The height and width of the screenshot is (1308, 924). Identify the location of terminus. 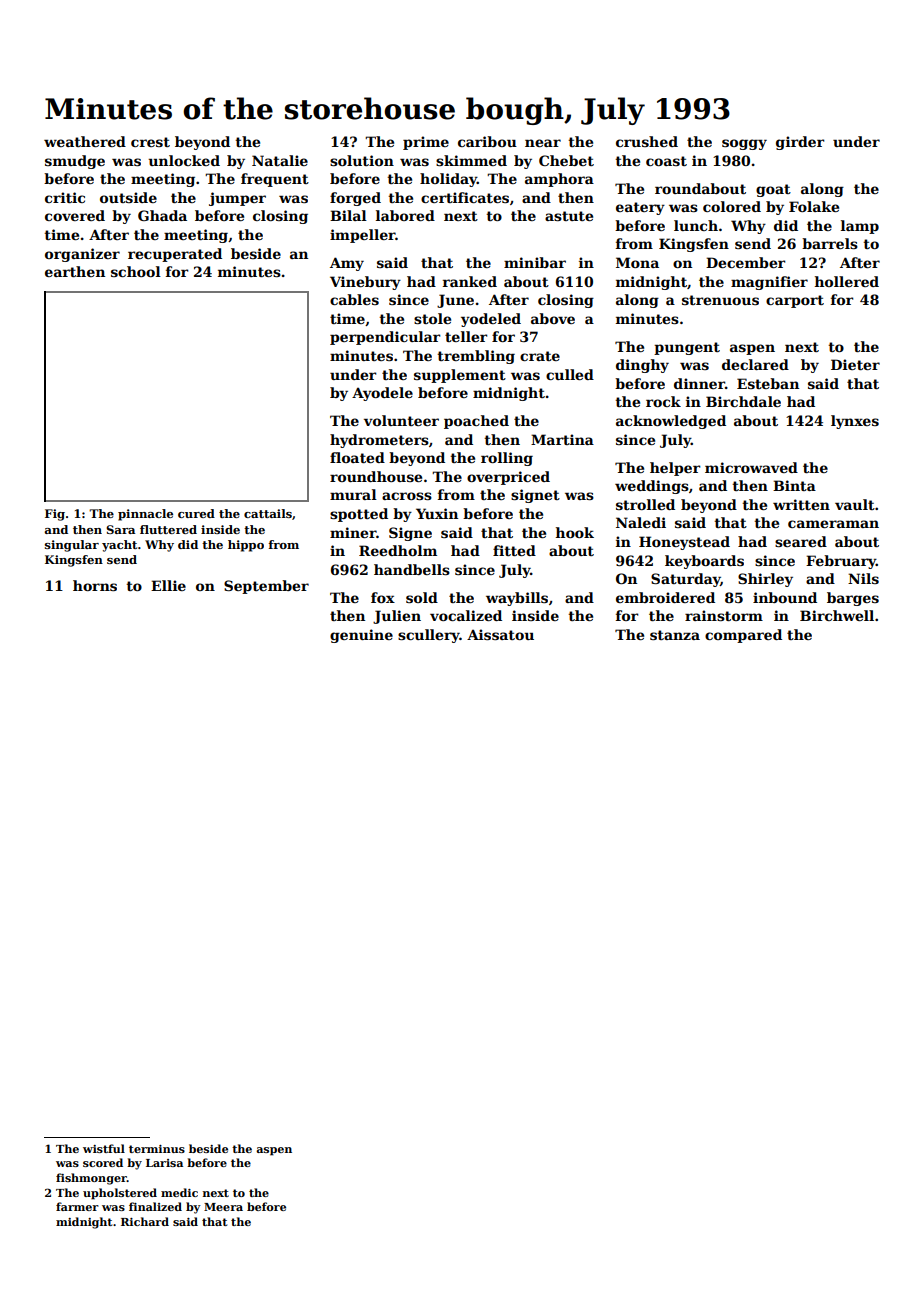
(157, 1149).
